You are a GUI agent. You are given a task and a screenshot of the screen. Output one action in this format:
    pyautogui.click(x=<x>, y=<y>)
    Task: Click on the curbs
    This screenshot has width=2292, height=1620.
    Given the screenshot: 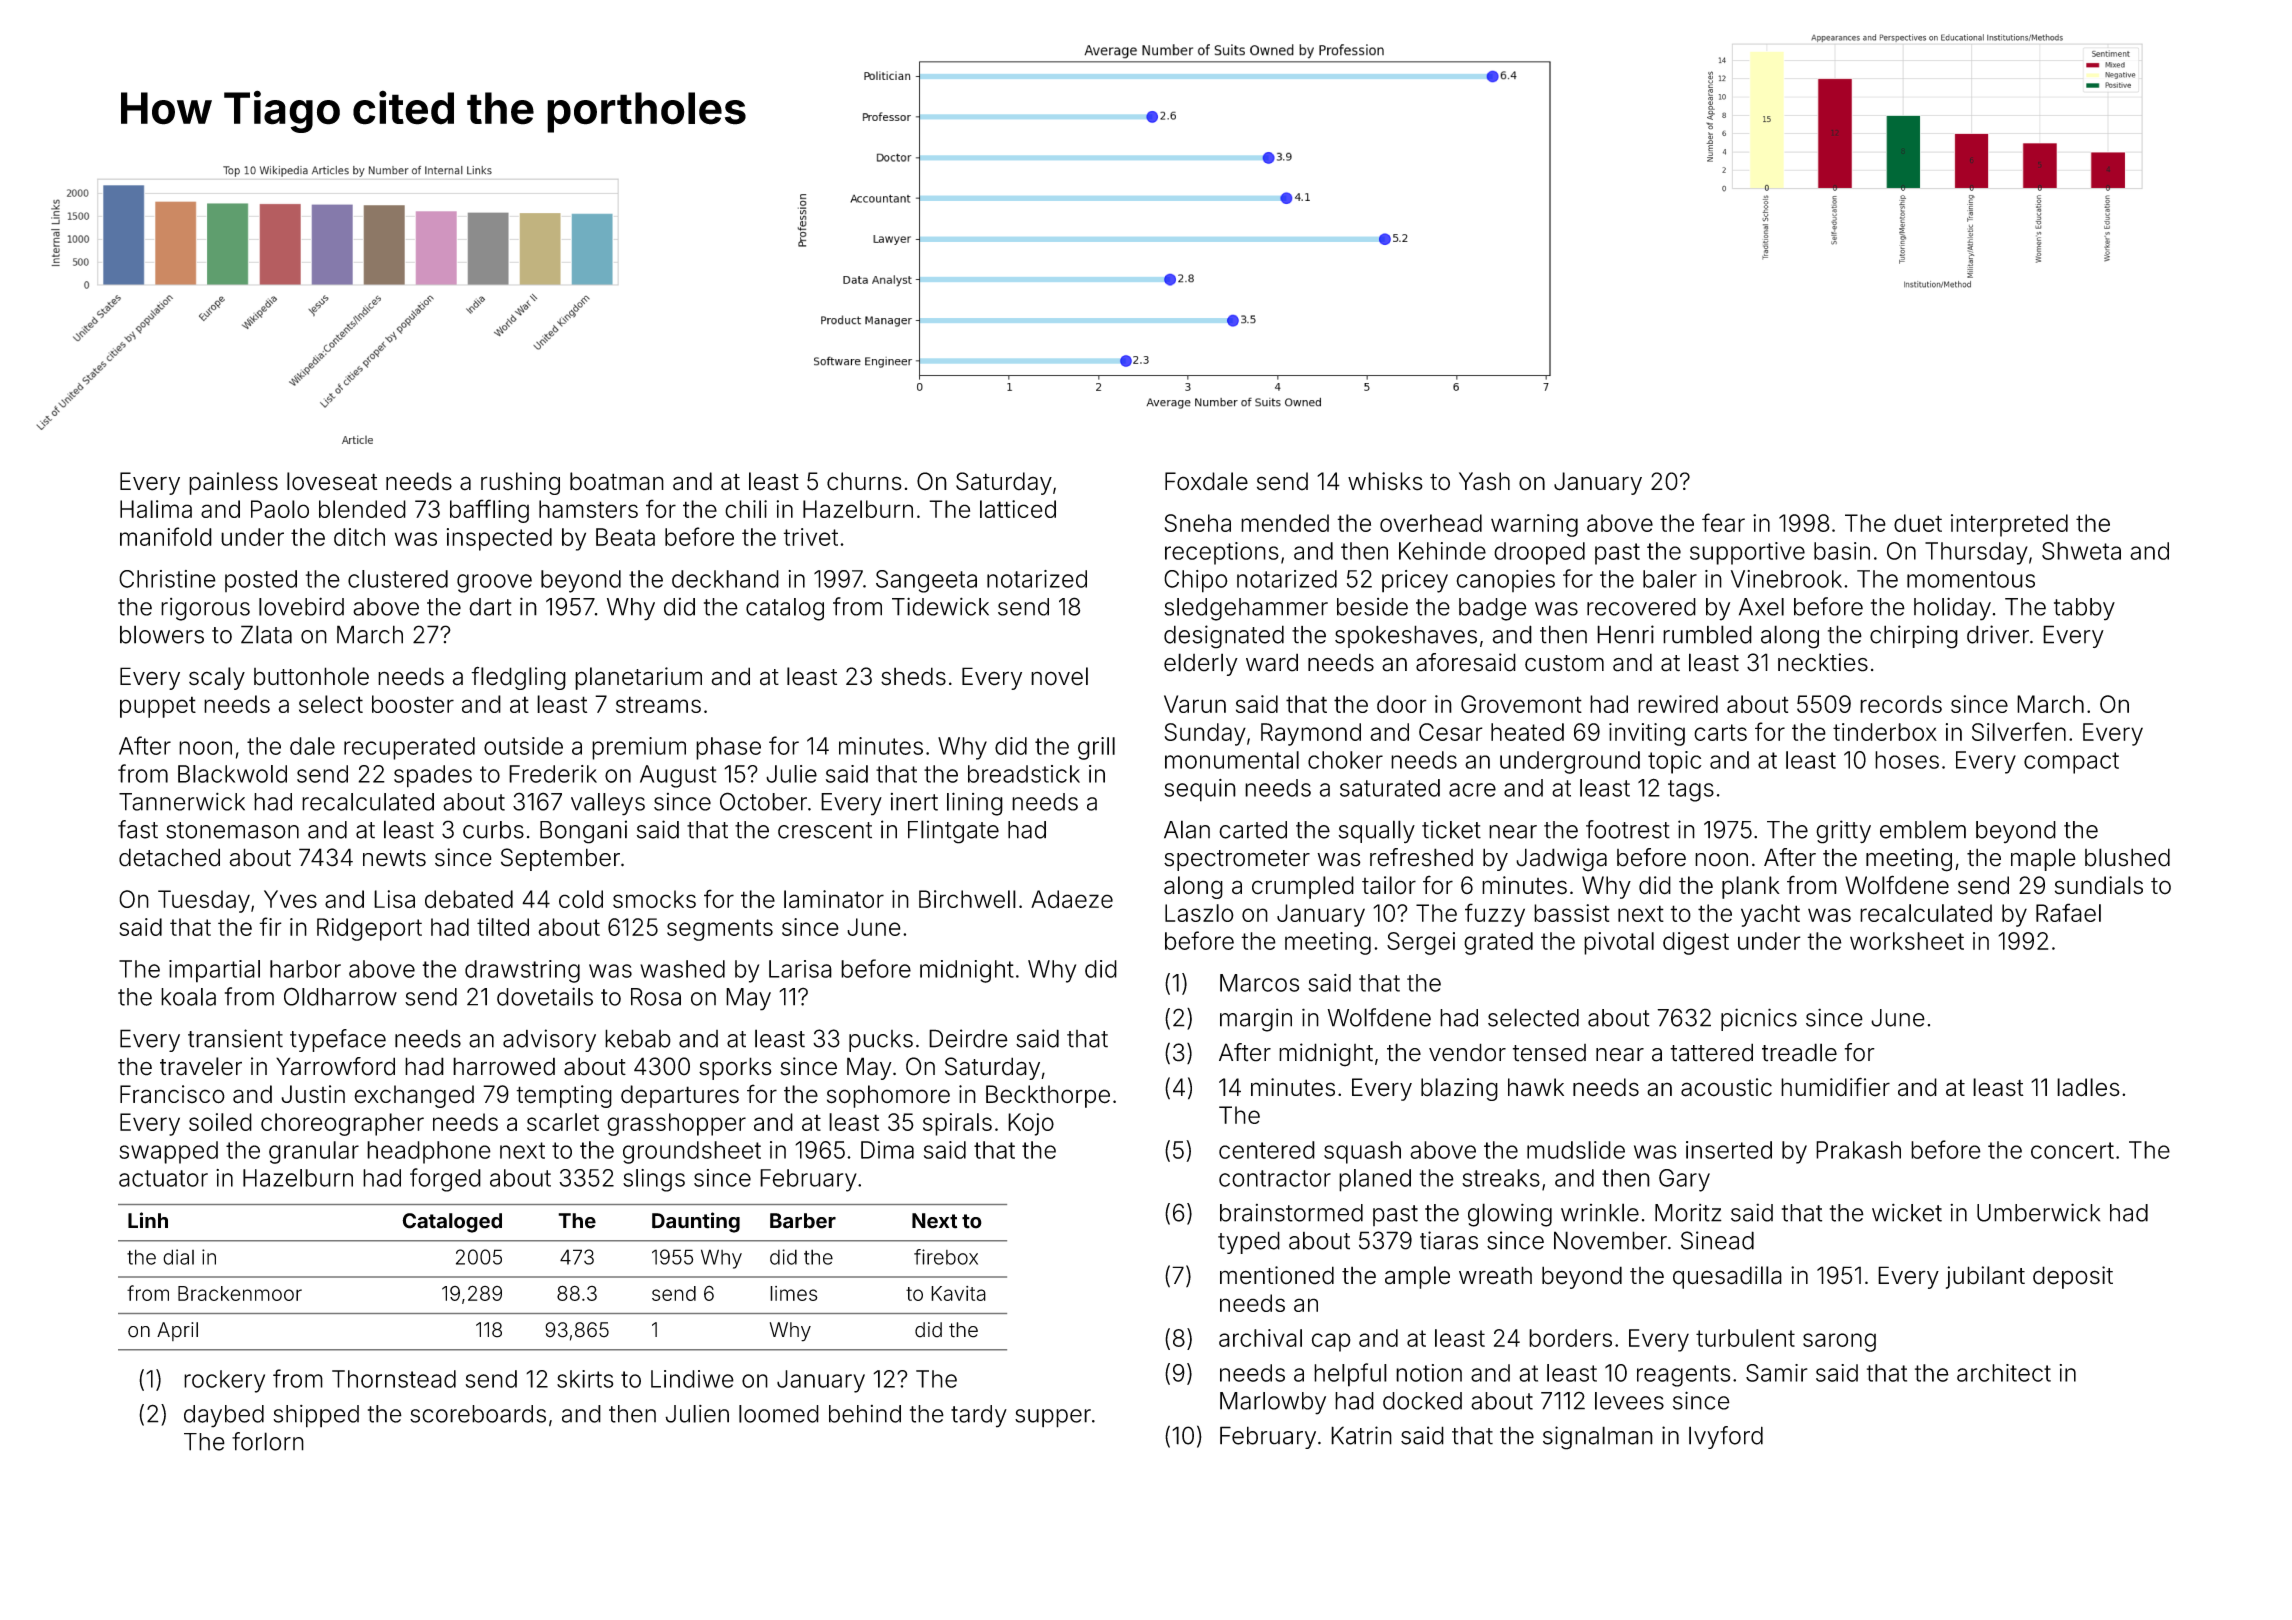 What is the action you would take?
    pyautogui.click(x=493, y=830)
